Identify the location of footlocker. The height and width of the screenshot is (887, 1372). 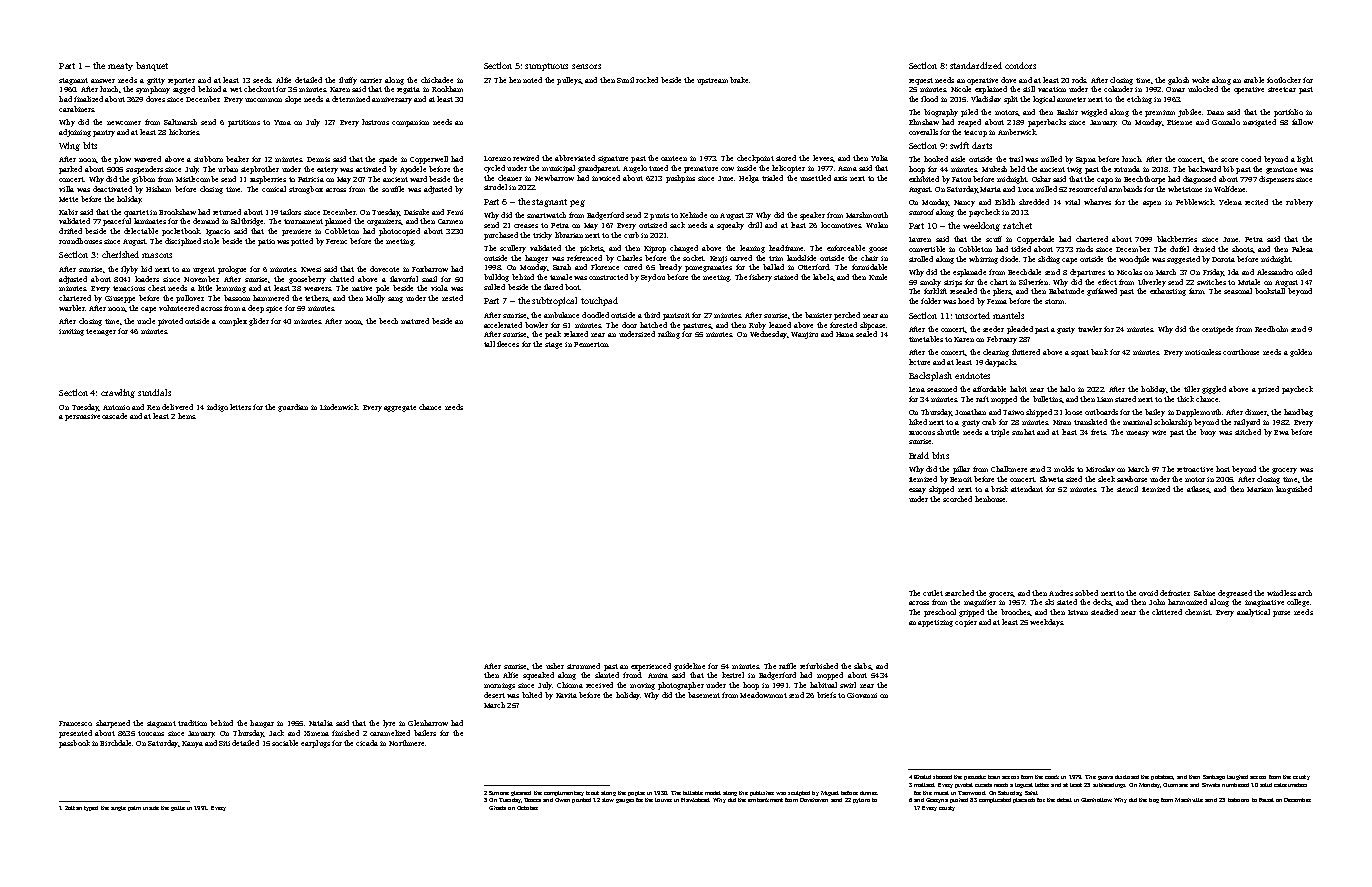
(1284, 80).
